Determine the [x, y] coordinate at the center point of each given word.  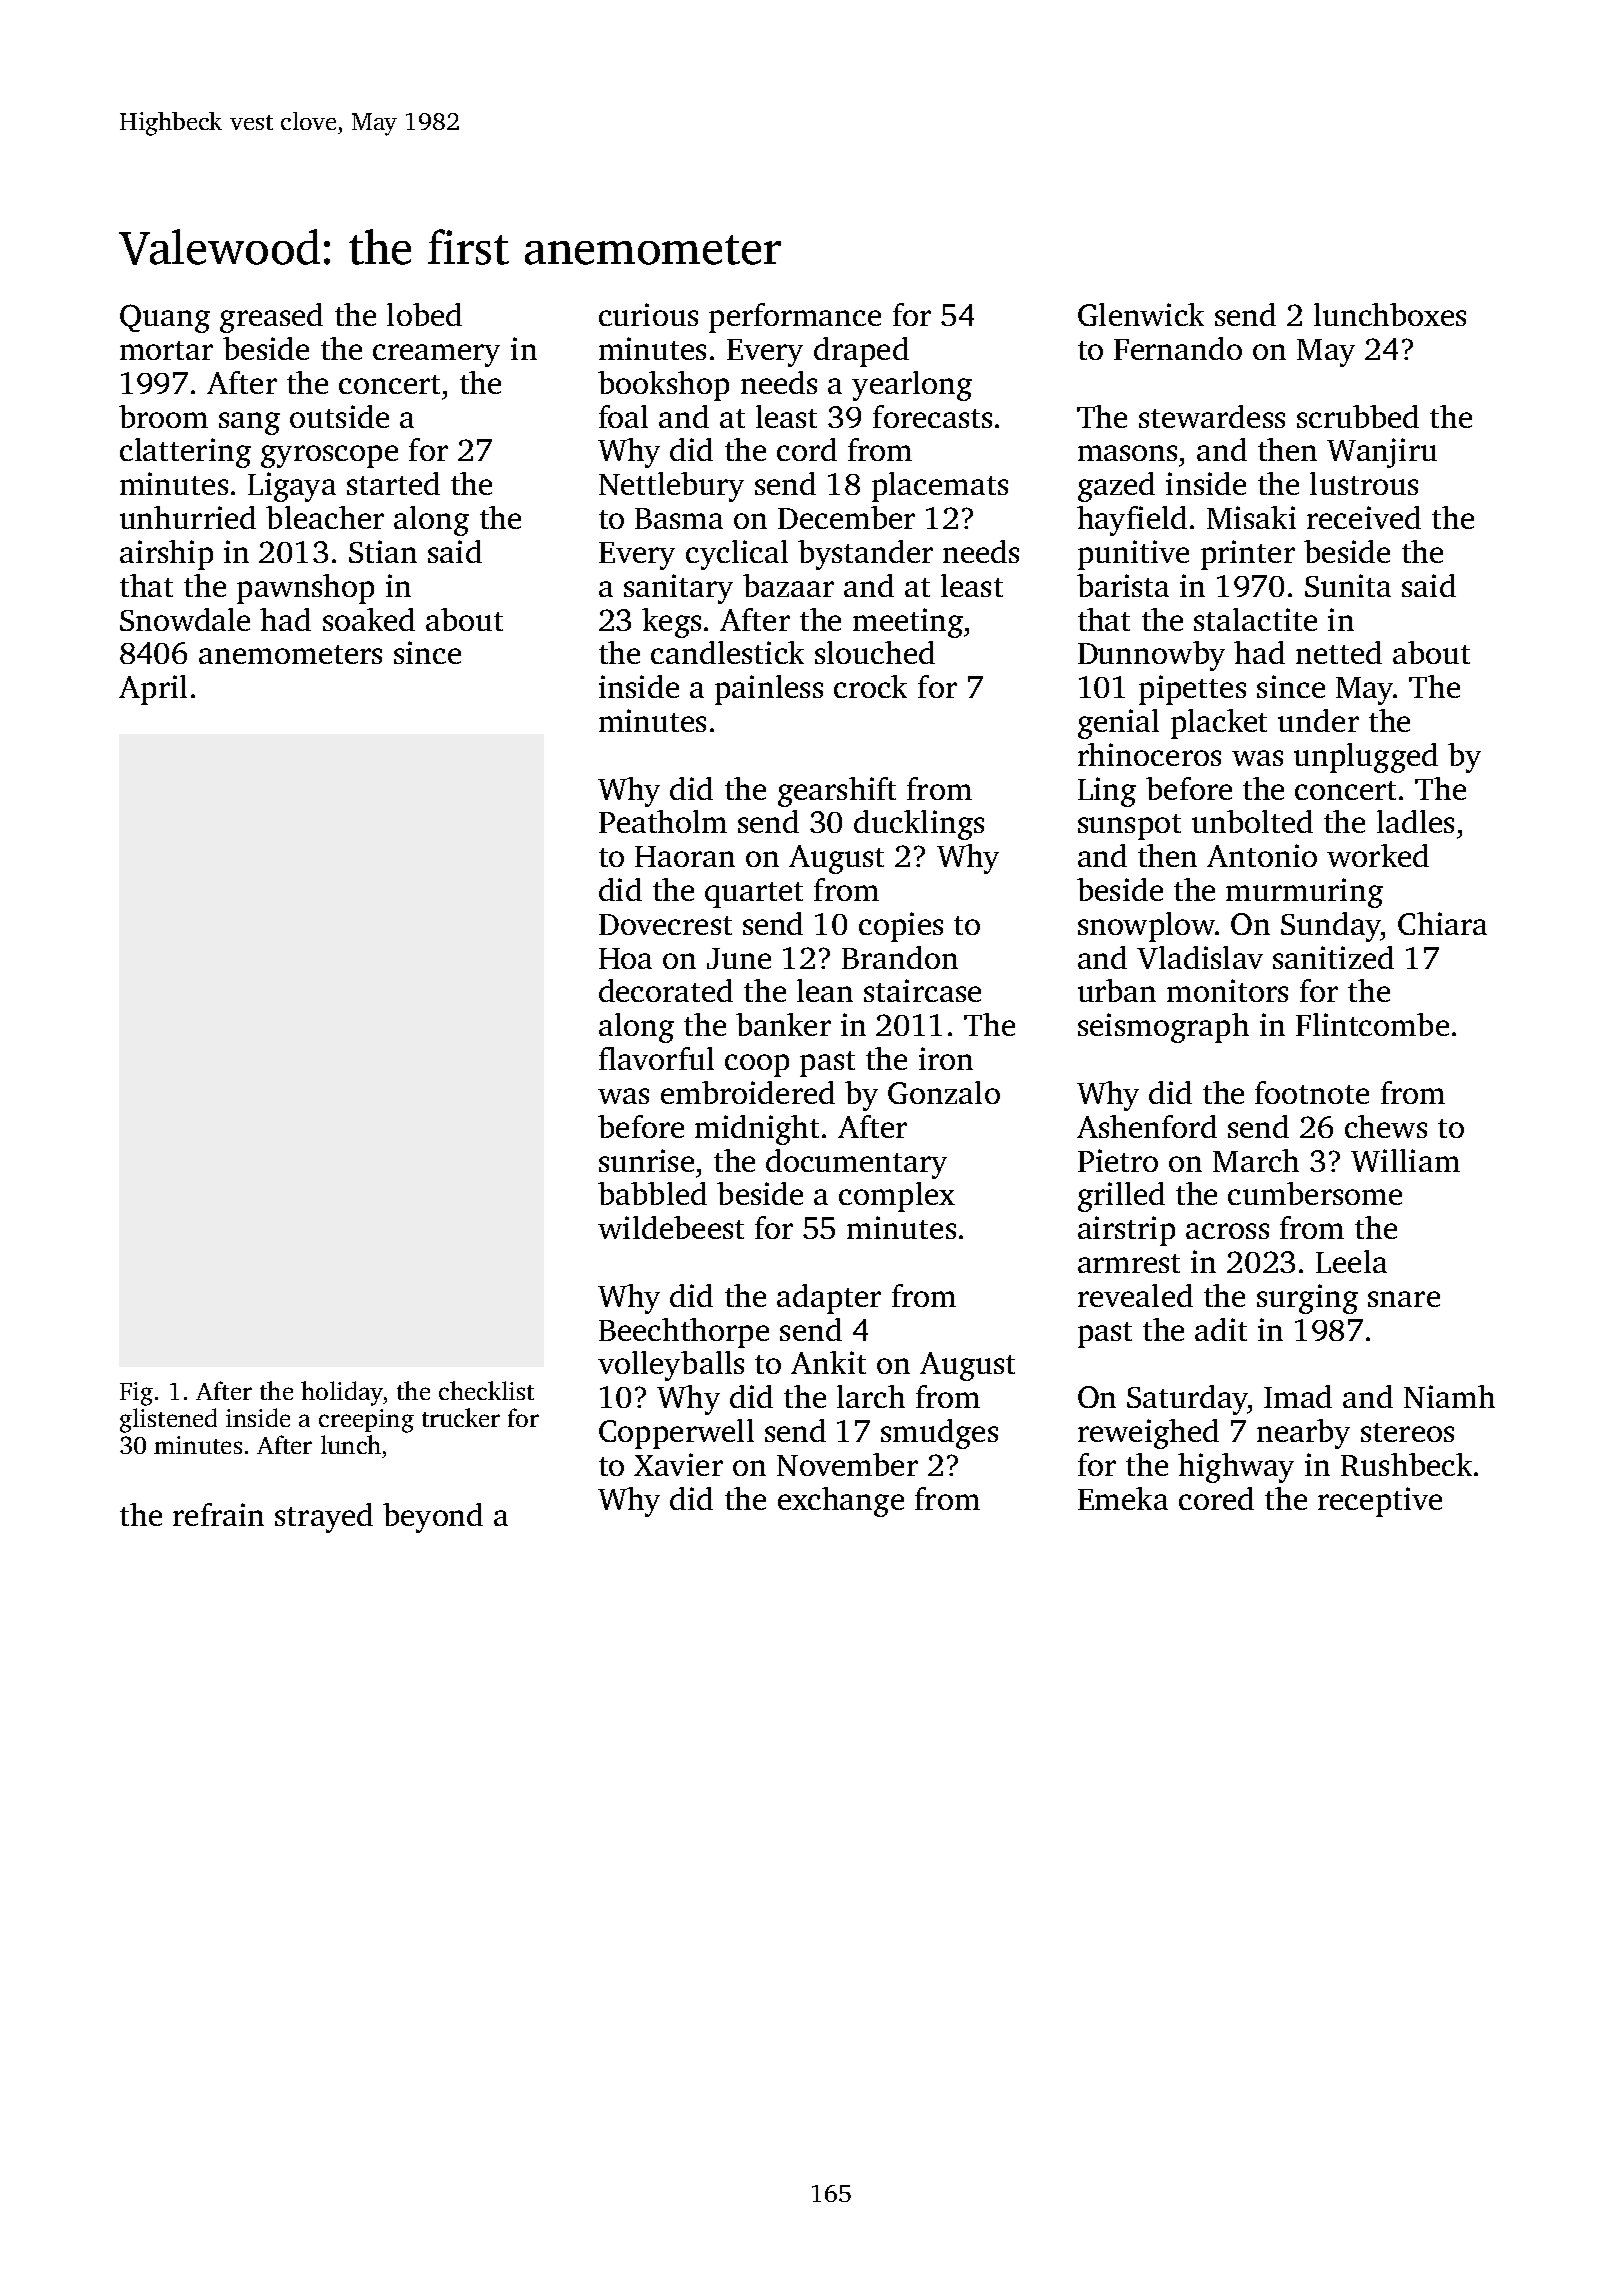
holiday [342, 1393]
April [153, 690]
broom [163, 416]
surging [1307, 1299]
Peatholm [663, 821]
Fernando [1178, 348]
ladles [1415, 821]
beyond [433, 1518]
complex [897, 1197]
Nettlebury [671, 487]
